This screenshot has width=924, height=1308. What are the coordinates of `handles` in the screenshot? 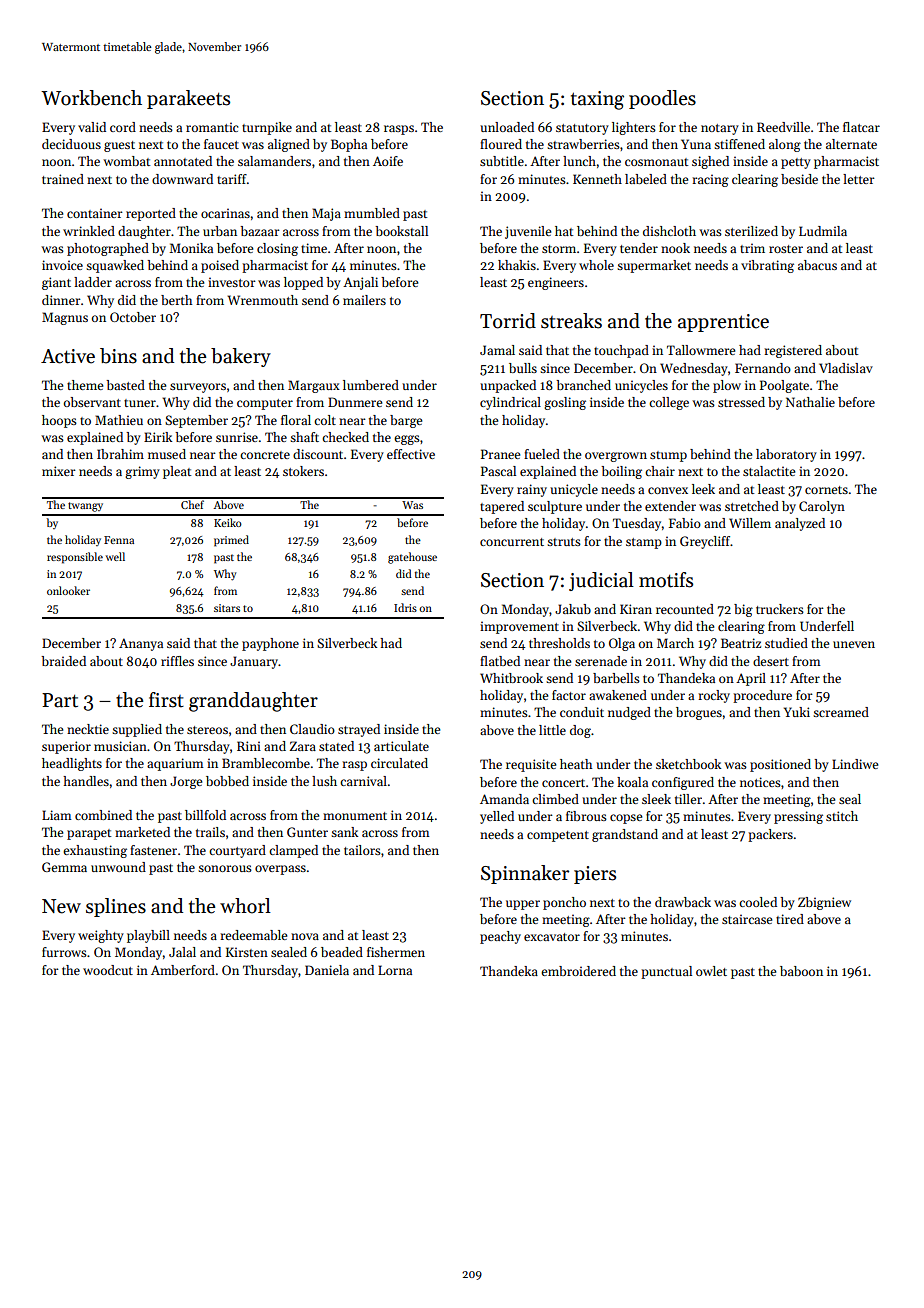 It's located at (86, 781).
